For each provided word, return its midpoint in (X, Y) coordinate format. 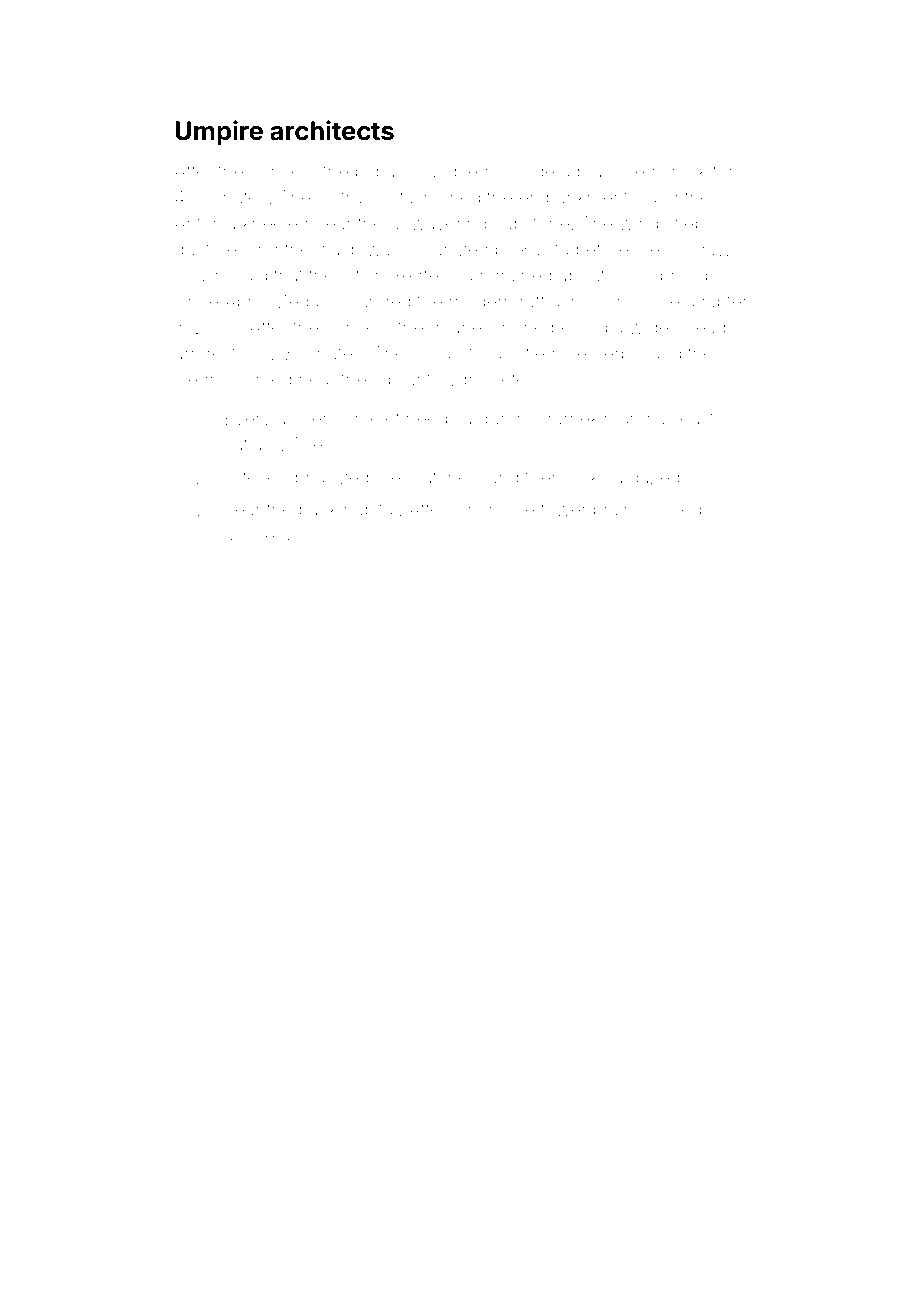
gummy (510, 421)
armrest (205, 354)
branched (616, 171)
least (697, 419)
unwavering (438, 226)
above (249, 535)
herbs (617, 353)
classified (517, 353)
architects (332, 130)
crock (684, 172)
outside (525, 171)
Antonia (205, 223)
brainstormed (647, 509)
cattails (252, 444)
